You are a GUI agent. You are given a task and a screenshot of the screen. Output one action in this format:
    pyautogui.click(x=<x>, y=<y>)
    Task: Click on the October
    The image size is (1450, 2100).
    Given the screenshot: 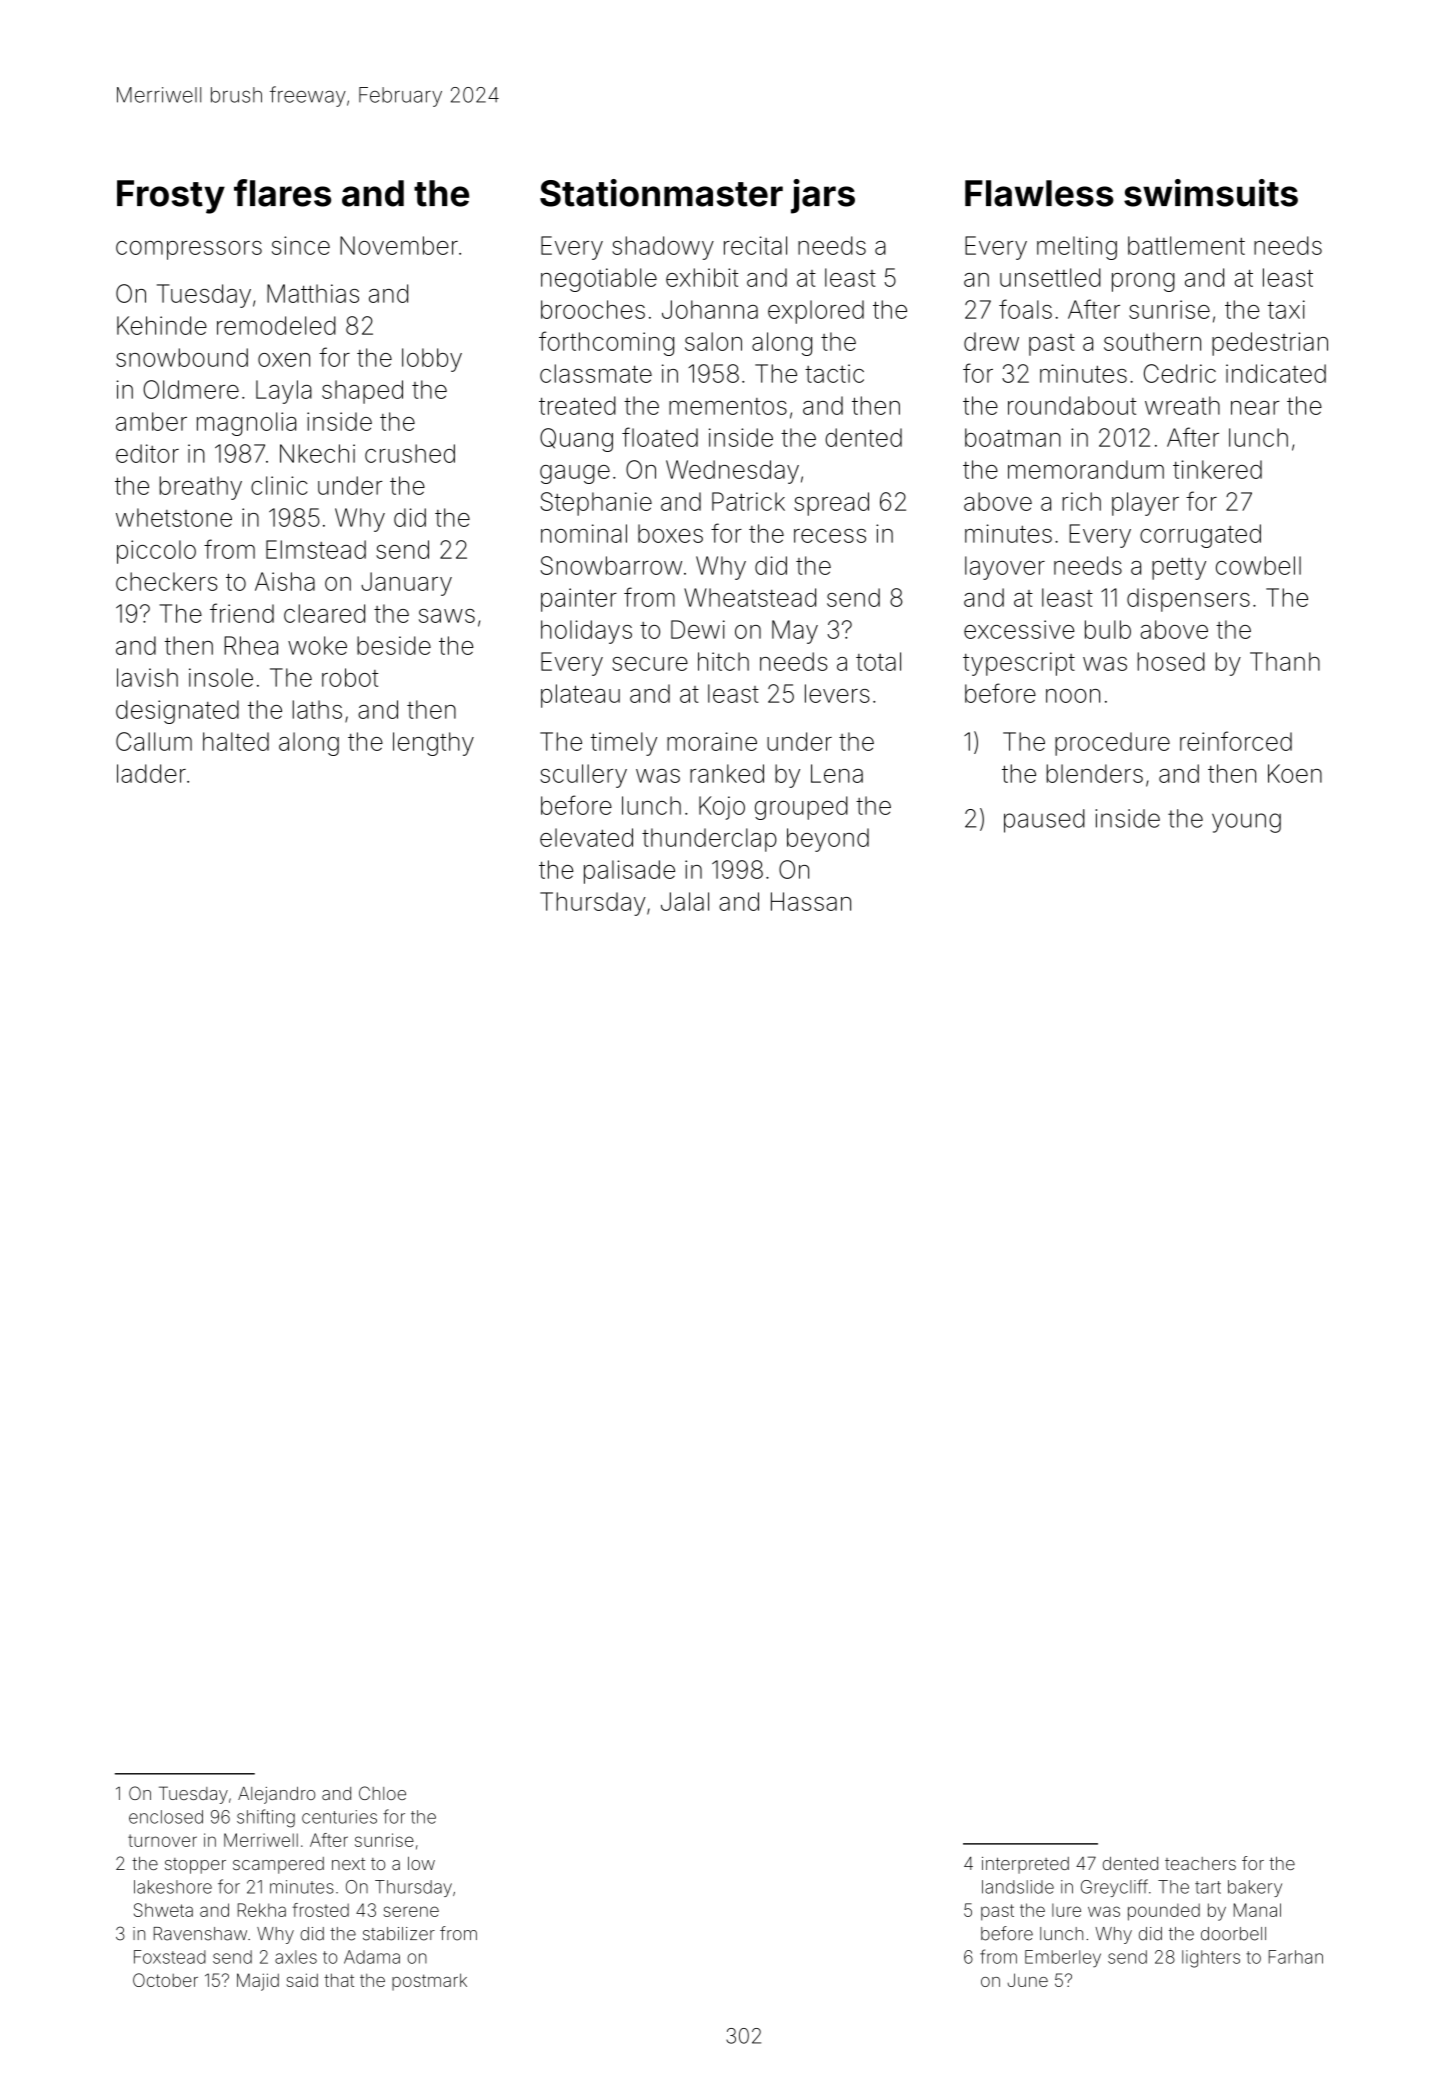 What is the action you would take?
    pyautogui.click(x=165, y=1980)
